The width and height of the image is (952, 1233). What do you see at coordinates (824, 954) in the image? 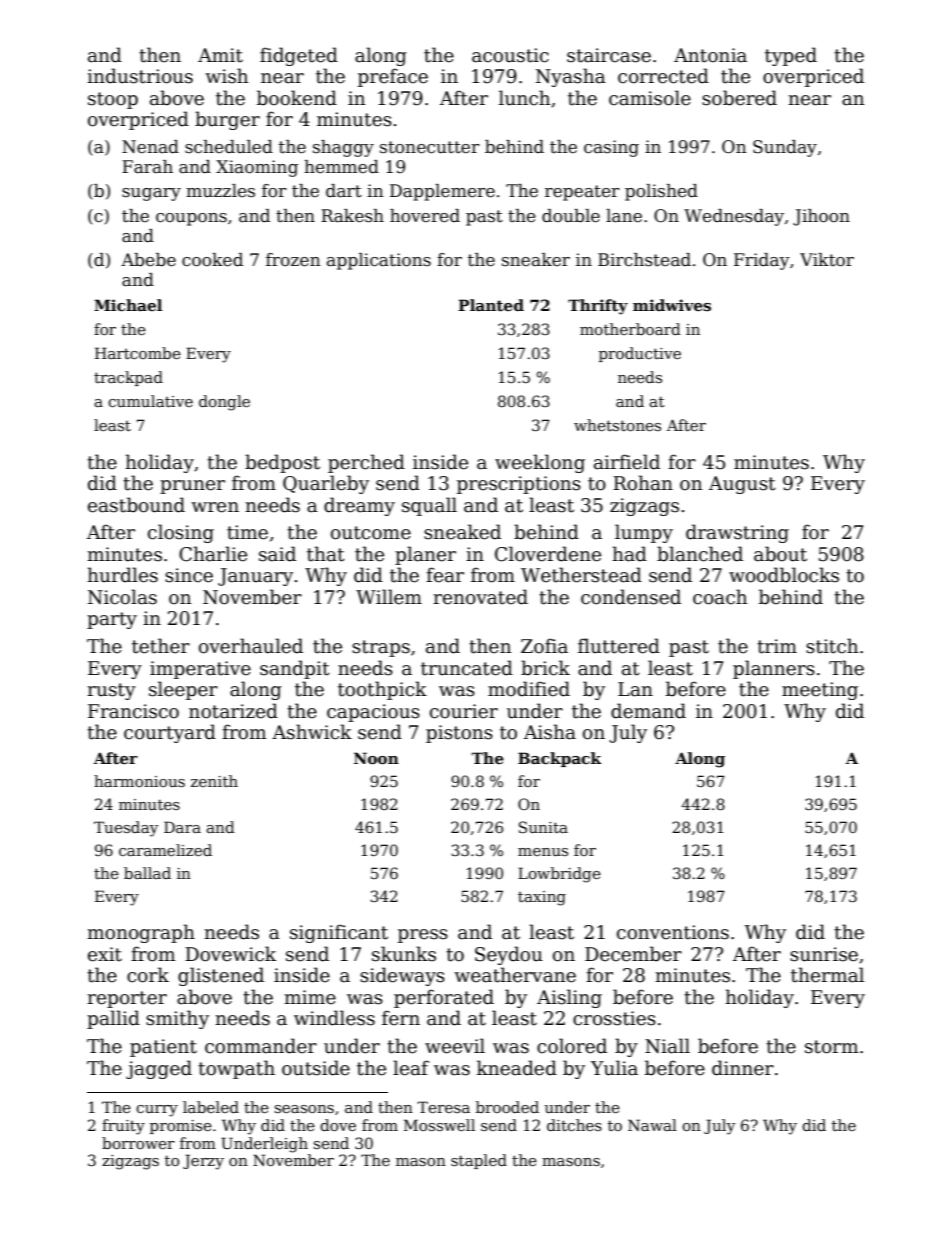
I see `sunrise` at bounding box center [824, 954].
